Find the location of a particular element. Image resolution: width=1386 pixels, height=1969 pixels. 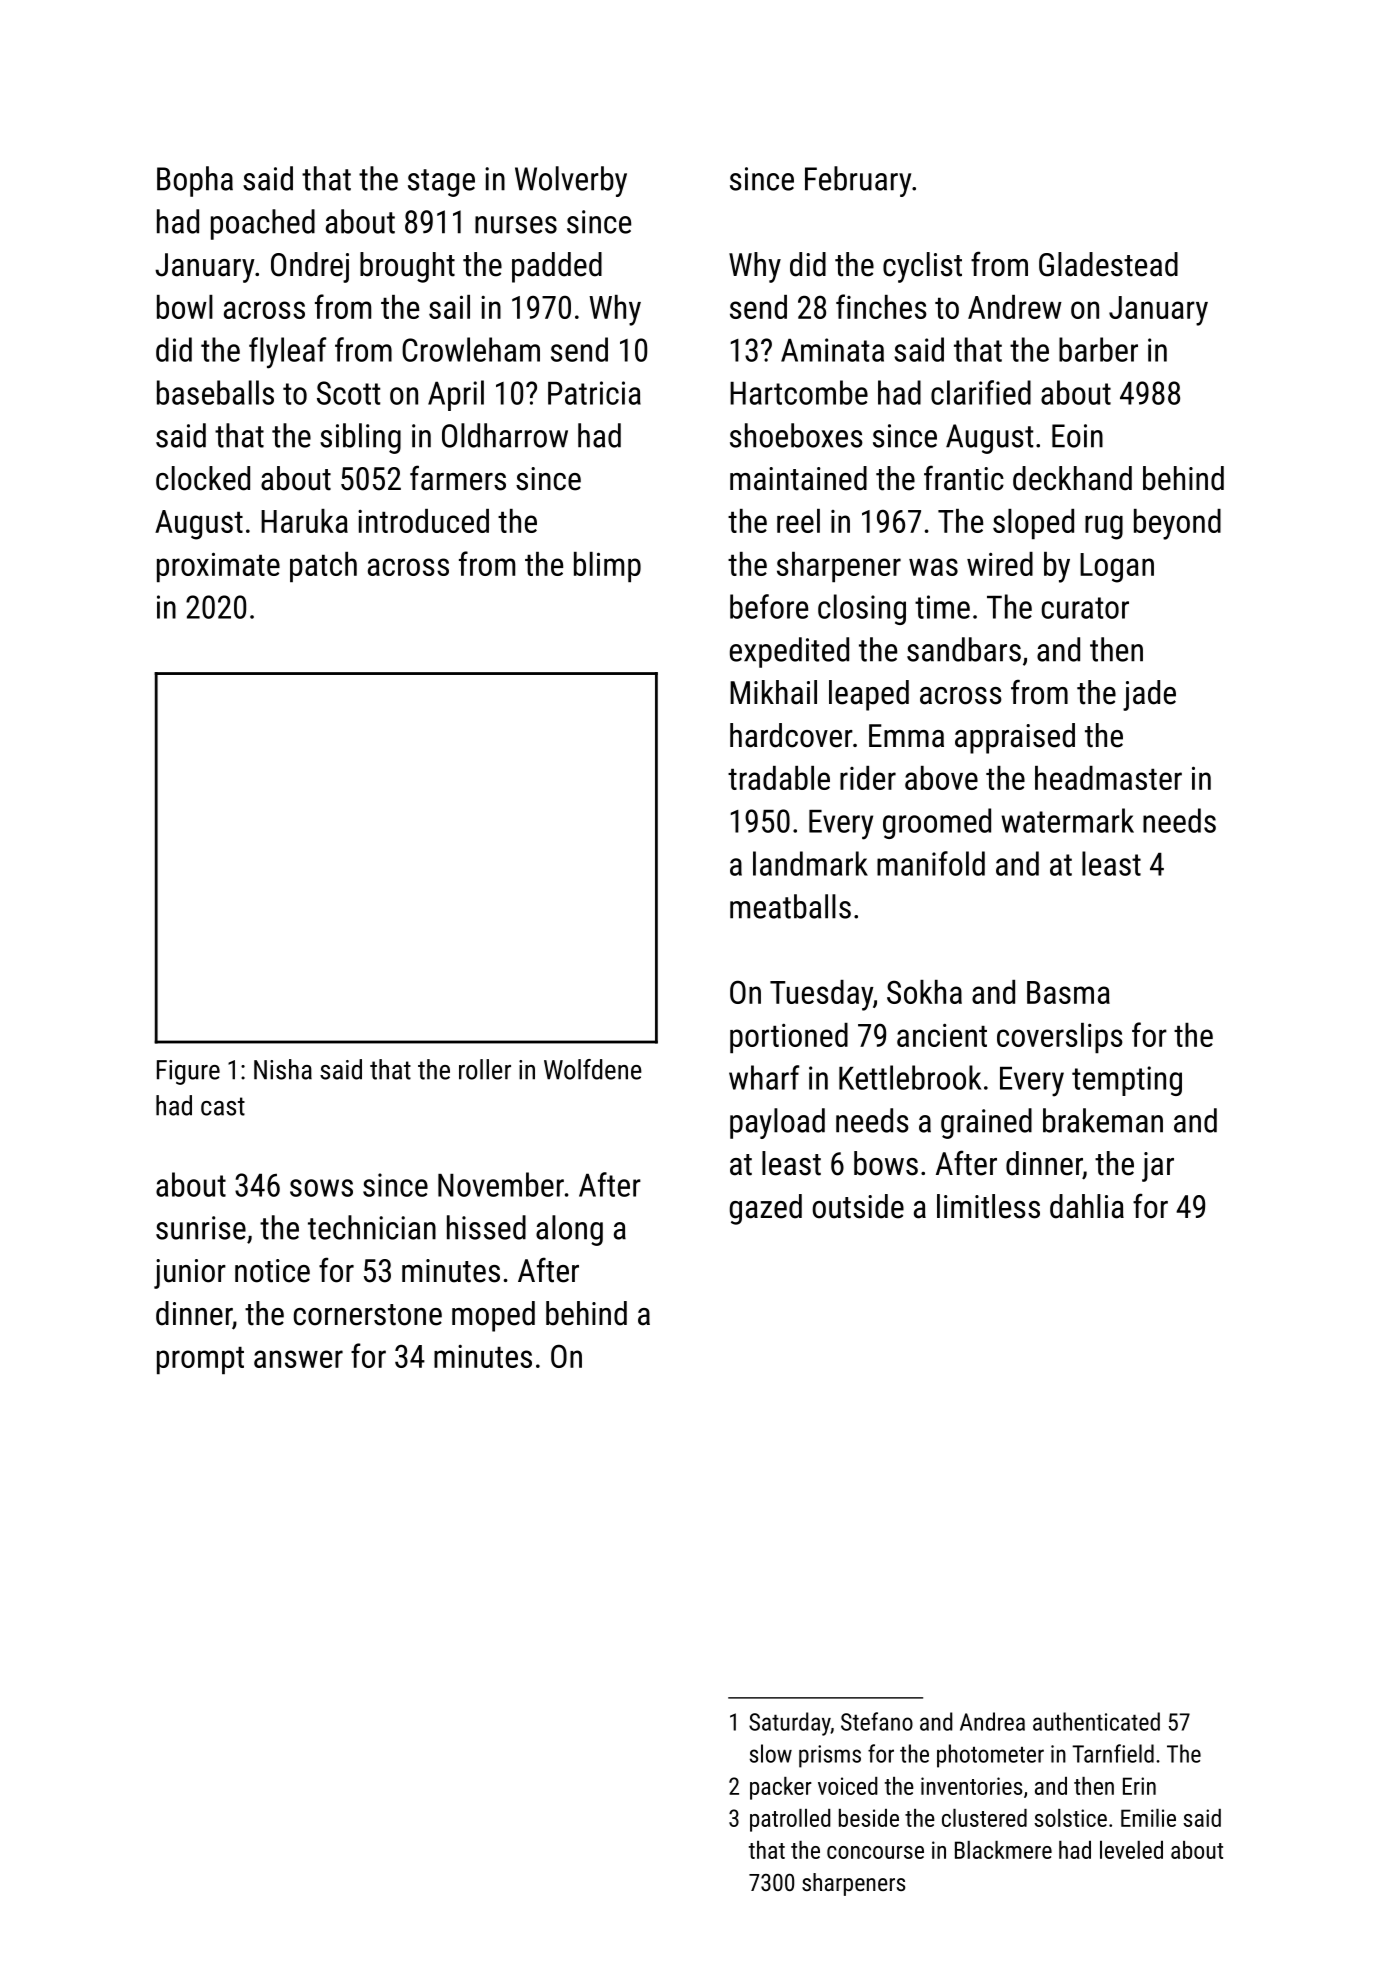

February is located at coordinates (858, 181).
